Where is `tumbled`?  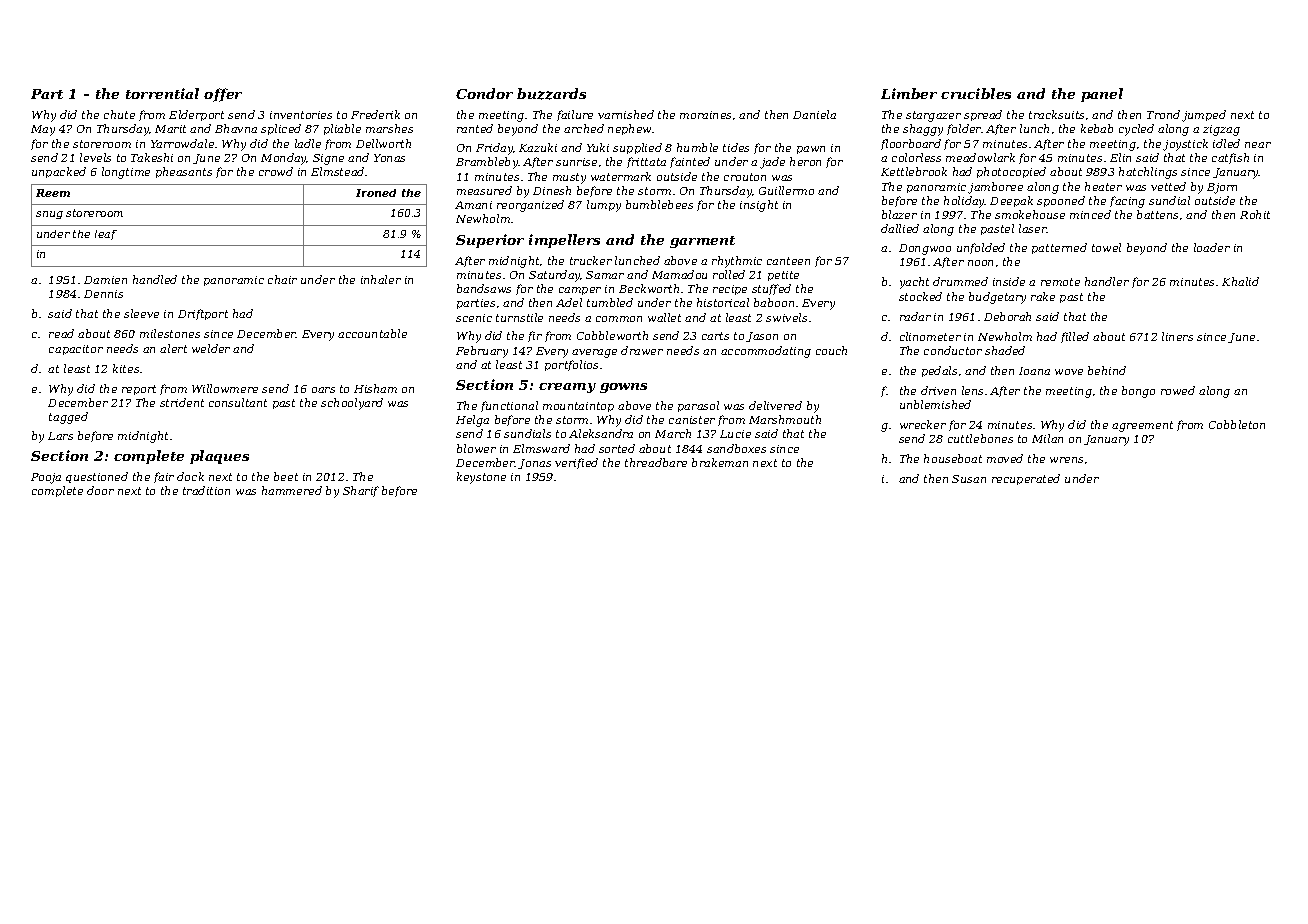
tumbled is located at coordinates (610, 302).
